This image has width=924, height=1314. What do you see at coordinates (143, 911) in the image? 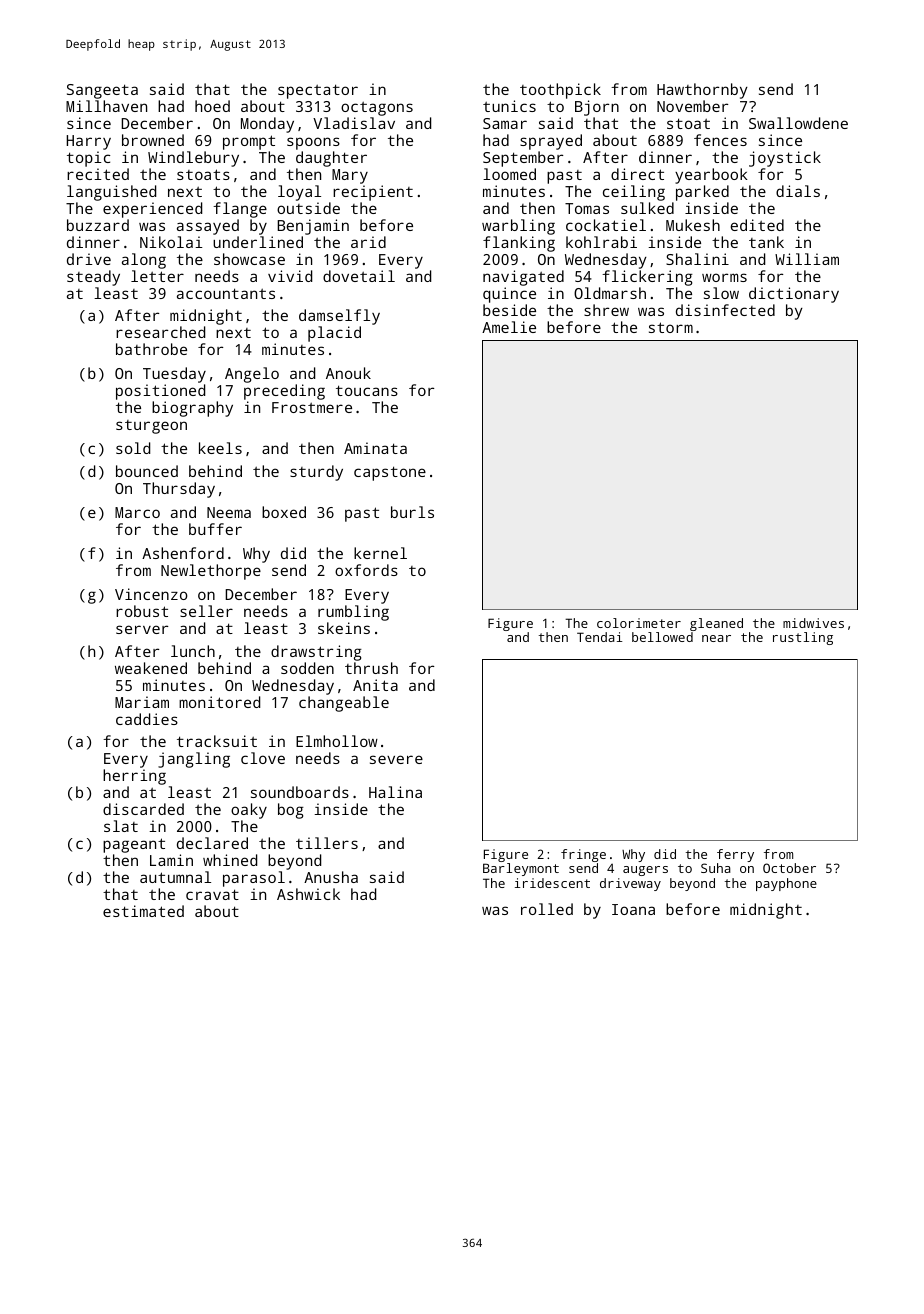
I see `estimated` at bounding box center [143, 911].
